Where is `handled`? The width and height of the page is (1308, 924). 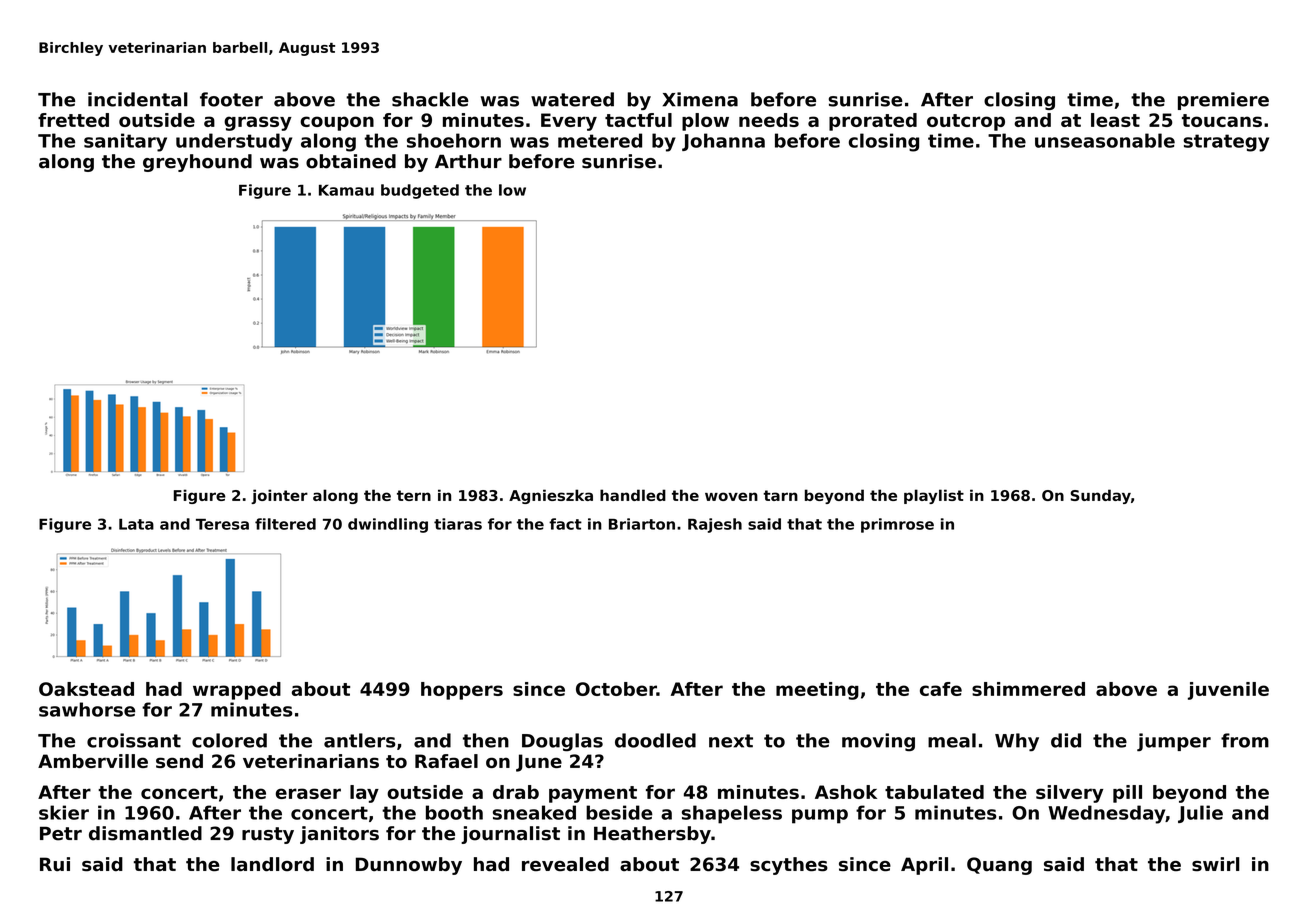 handled is located at coordinates (633, 495).
